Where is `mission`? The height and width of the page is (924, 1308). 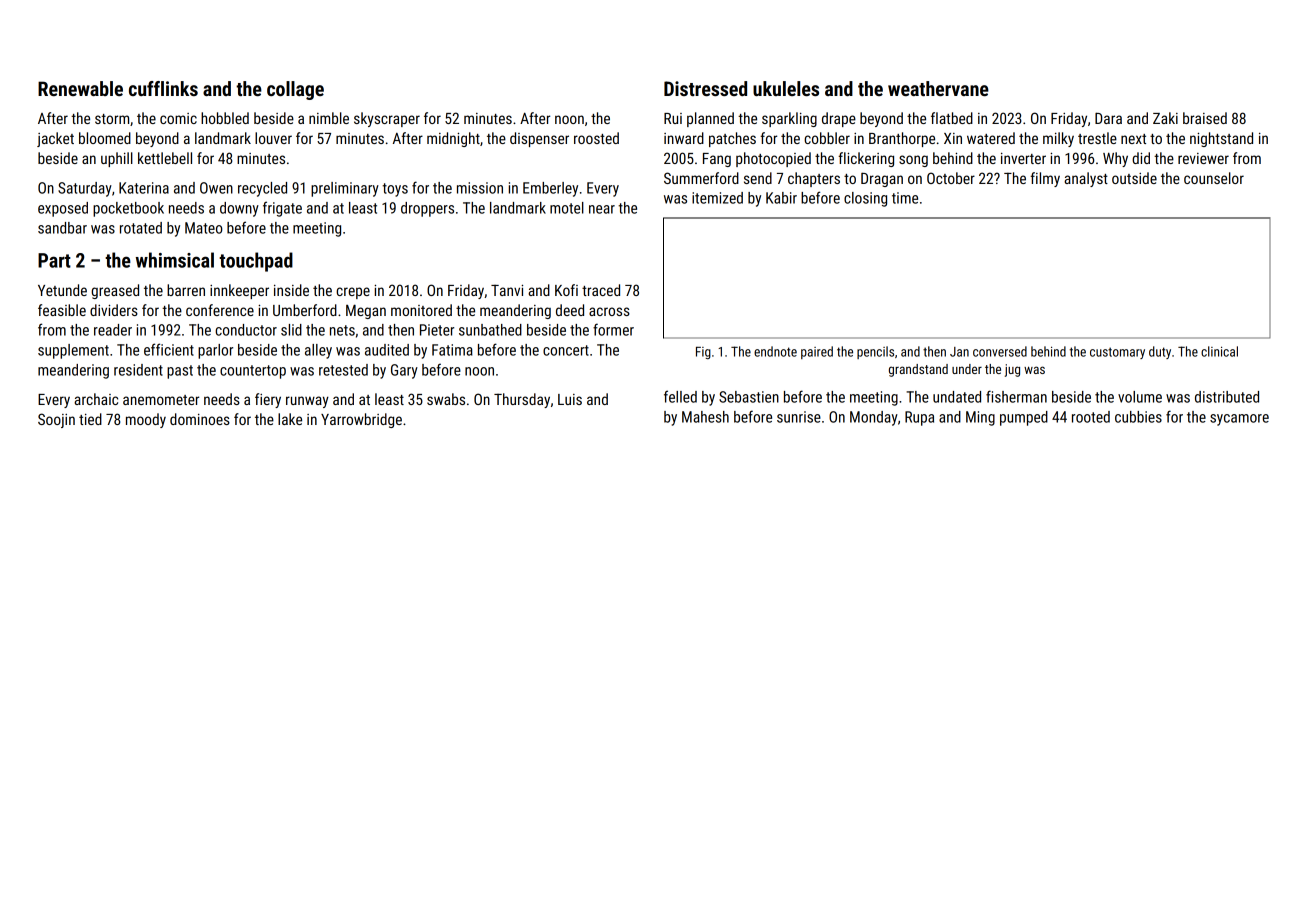
mission is located at coordinates (480, 188).
